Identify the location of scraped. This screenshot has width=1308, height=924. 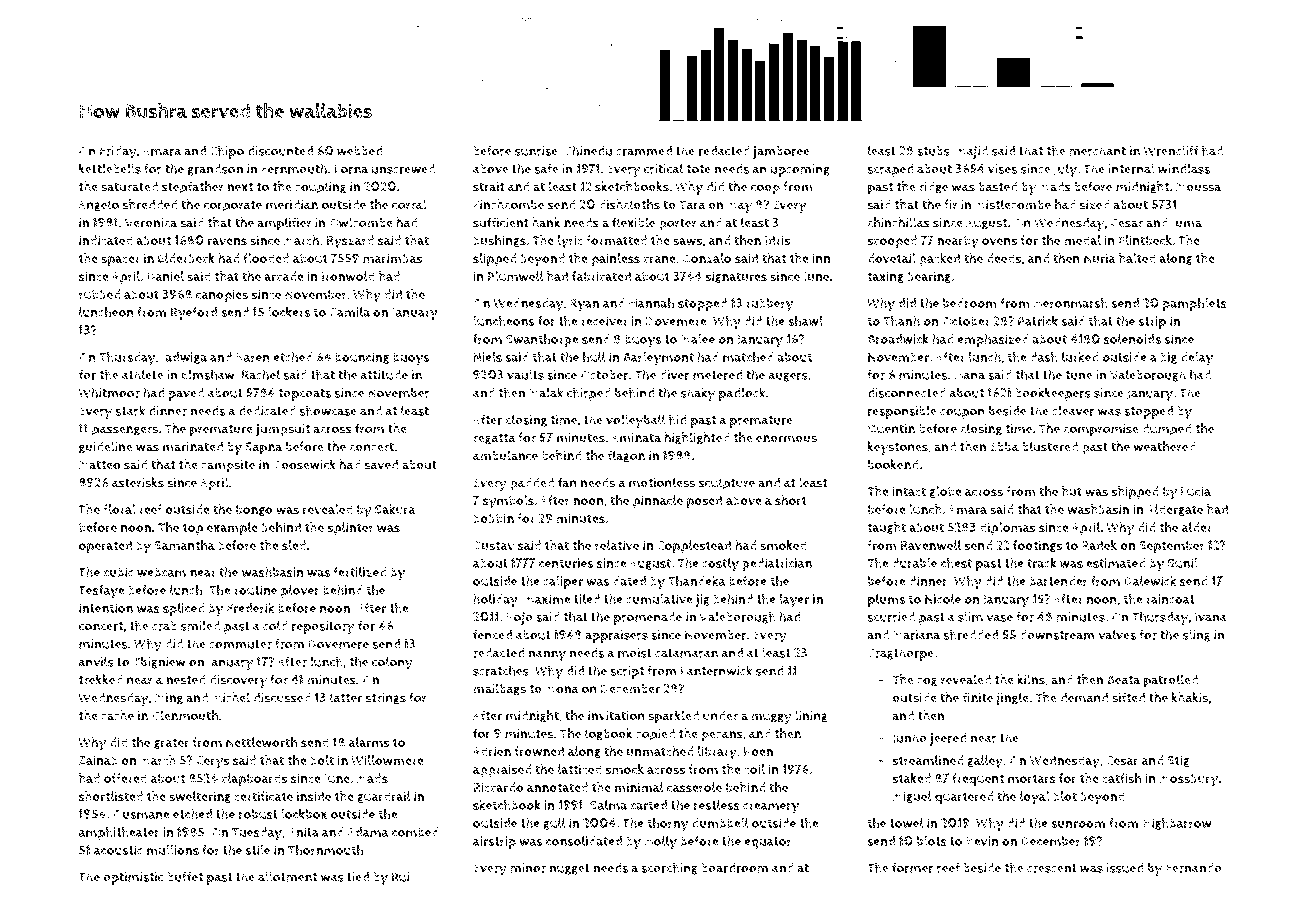
(890, 170).
